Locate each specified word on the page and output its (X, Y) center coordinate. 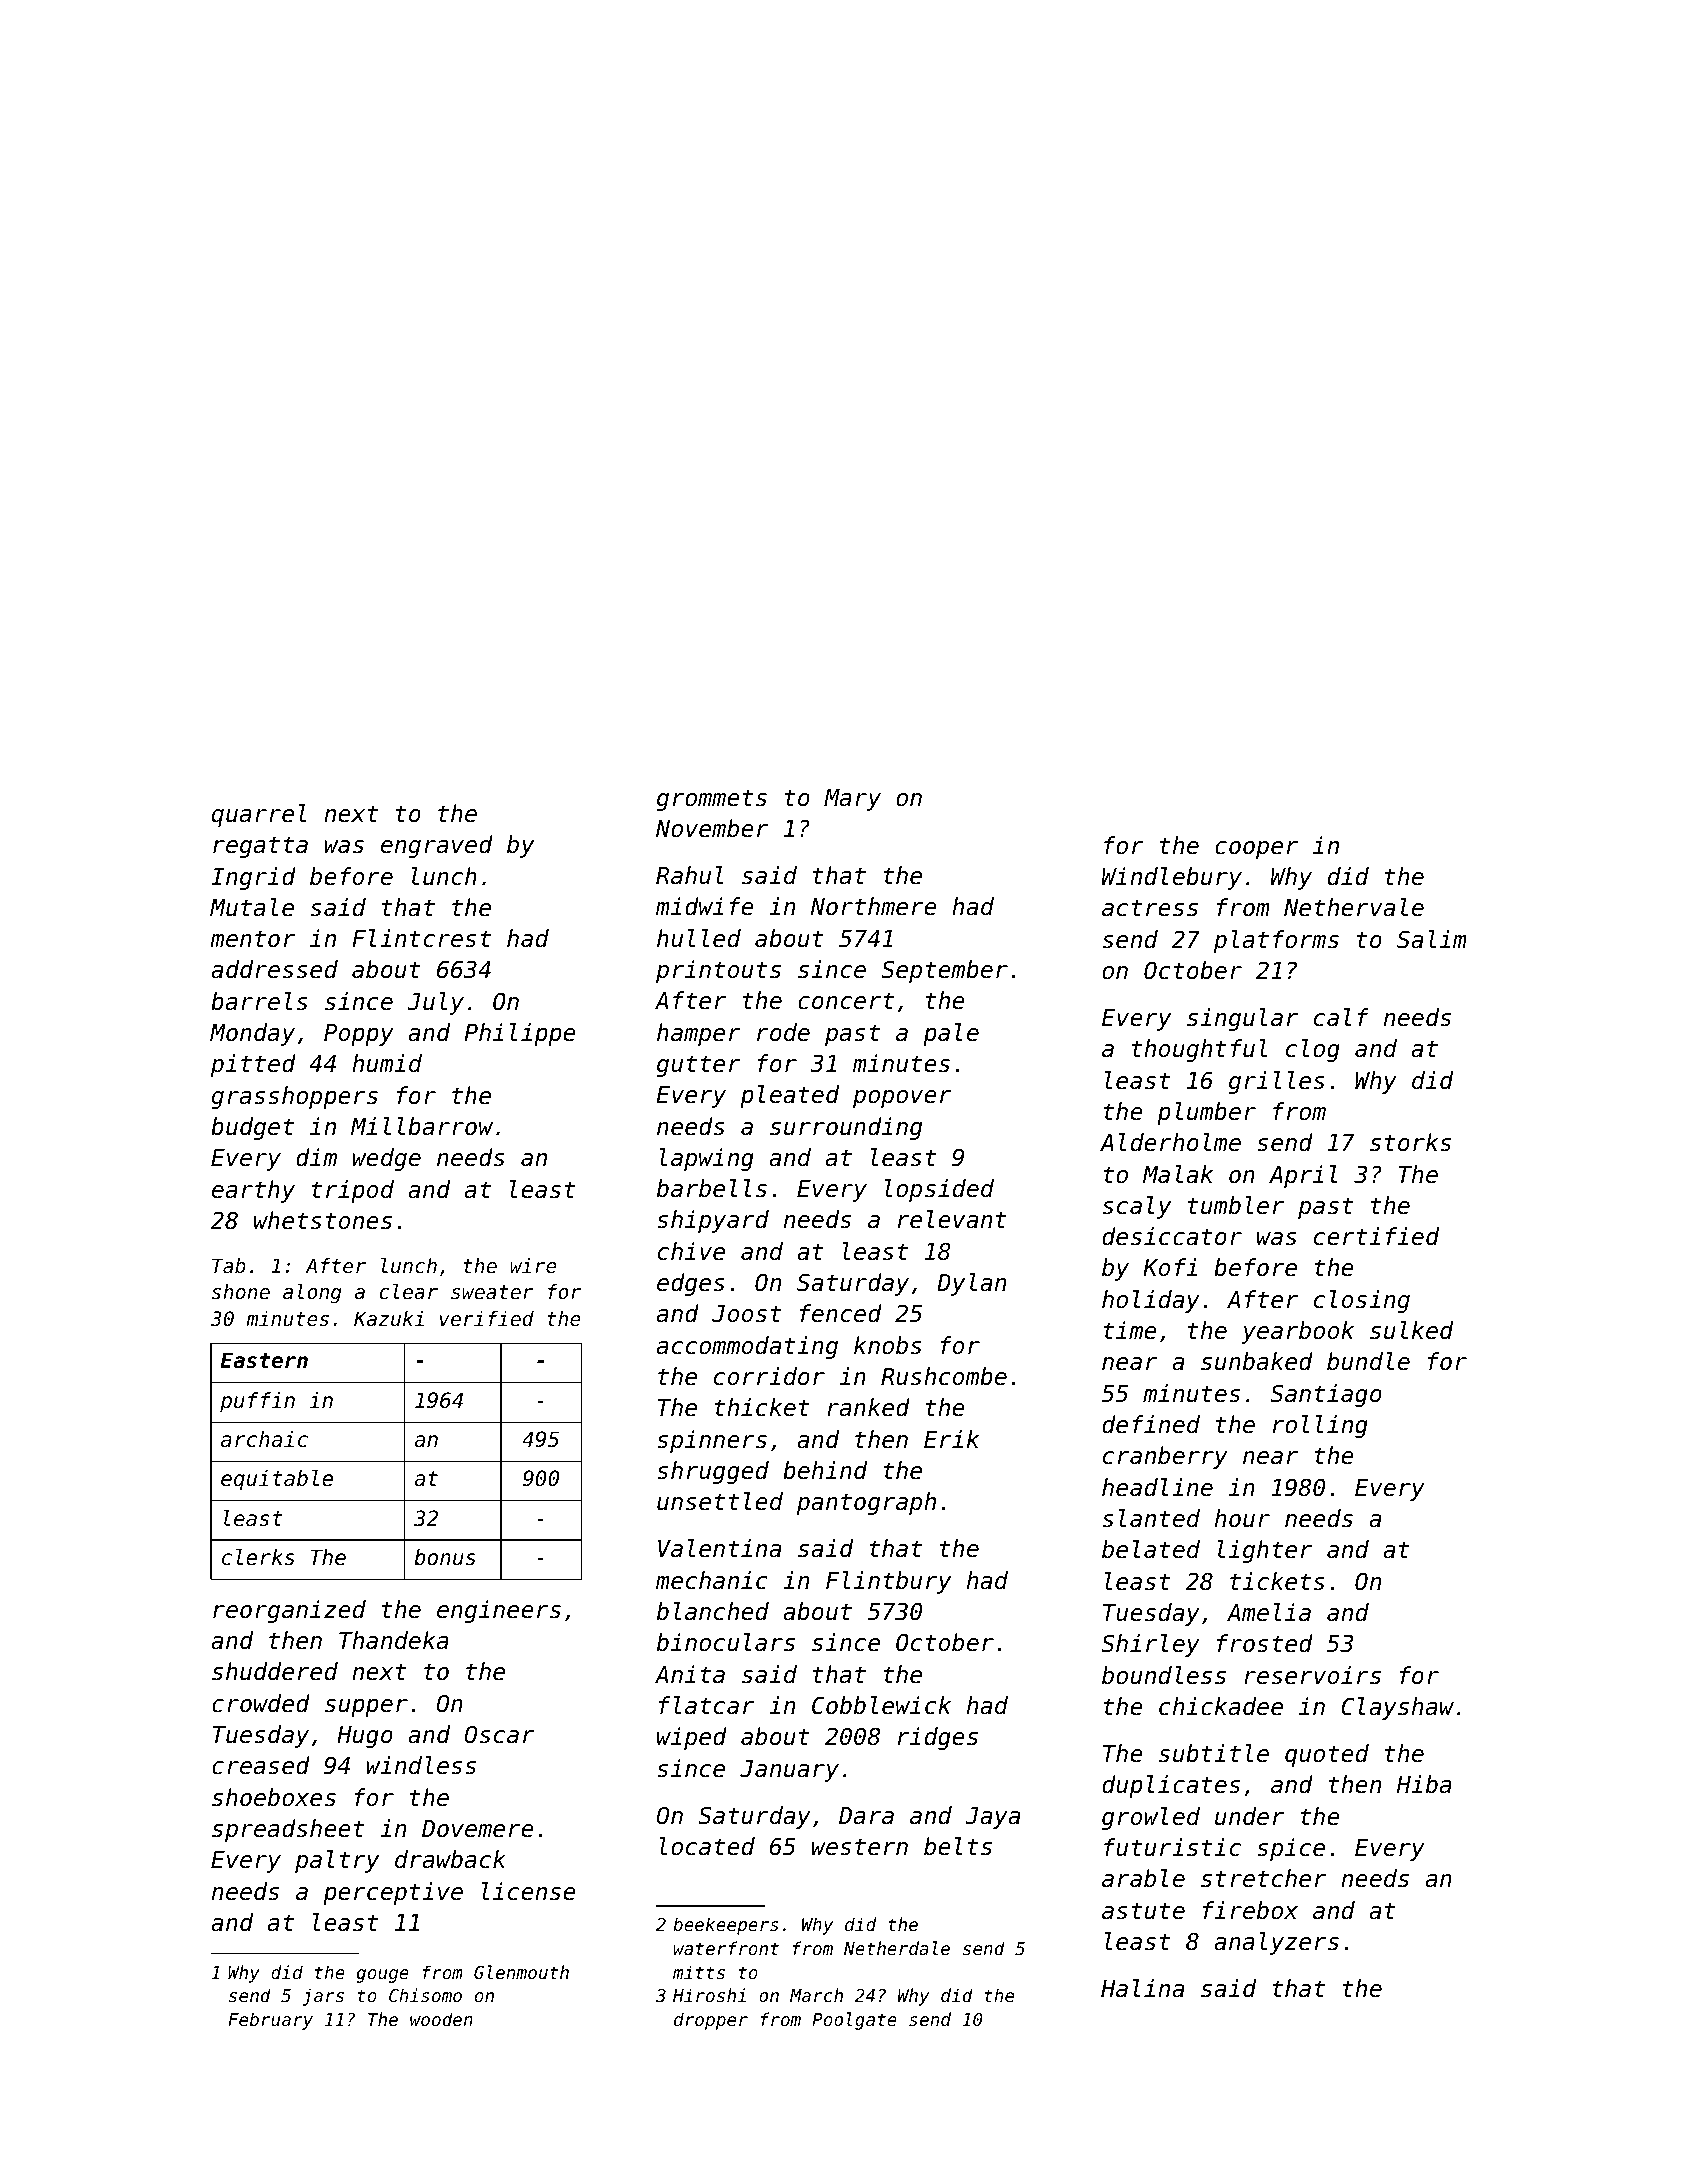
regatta (260, 847)
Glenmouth (521, 1972)
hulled (699, 938)
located (707, 1846)
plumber (1206, 1113)
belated (1151, 1549)
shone (241, 1292)
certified (1376, 1236)
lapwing (706, 1159)
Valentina (719, 1548)
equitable (277, 1480)
